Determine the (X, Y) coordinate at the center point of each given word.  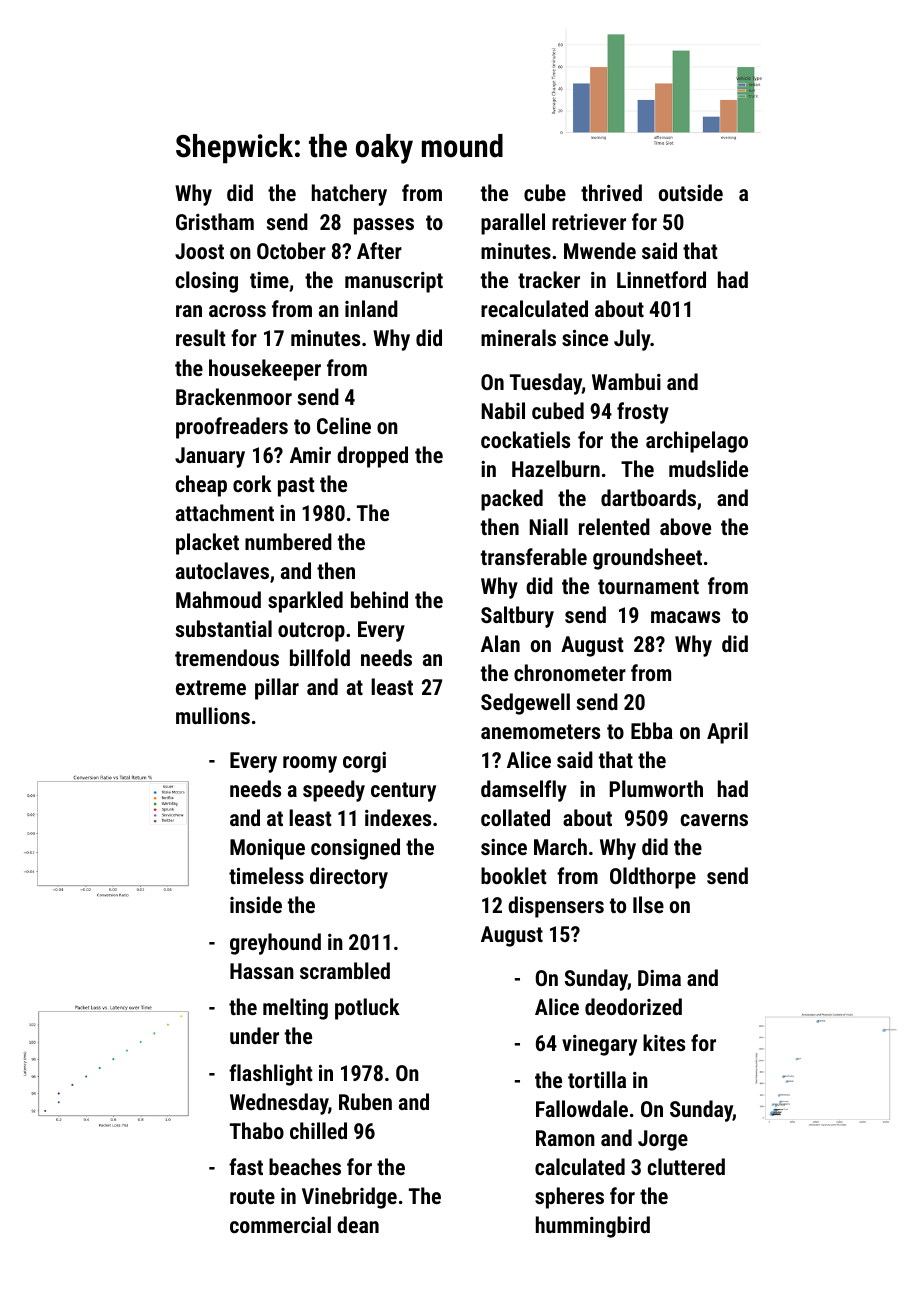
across (237, 311)
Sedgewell (525, 704)
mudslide (708, 468)
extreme (211, 687)
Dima (659, 978)
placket (207, 544)
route (252, 1196)
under (254, 1035)
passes (384, 226)
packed (512, 500)
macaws (685, 617)
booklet (514, 875)
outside (691, 192)
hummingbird (593, 1227)
